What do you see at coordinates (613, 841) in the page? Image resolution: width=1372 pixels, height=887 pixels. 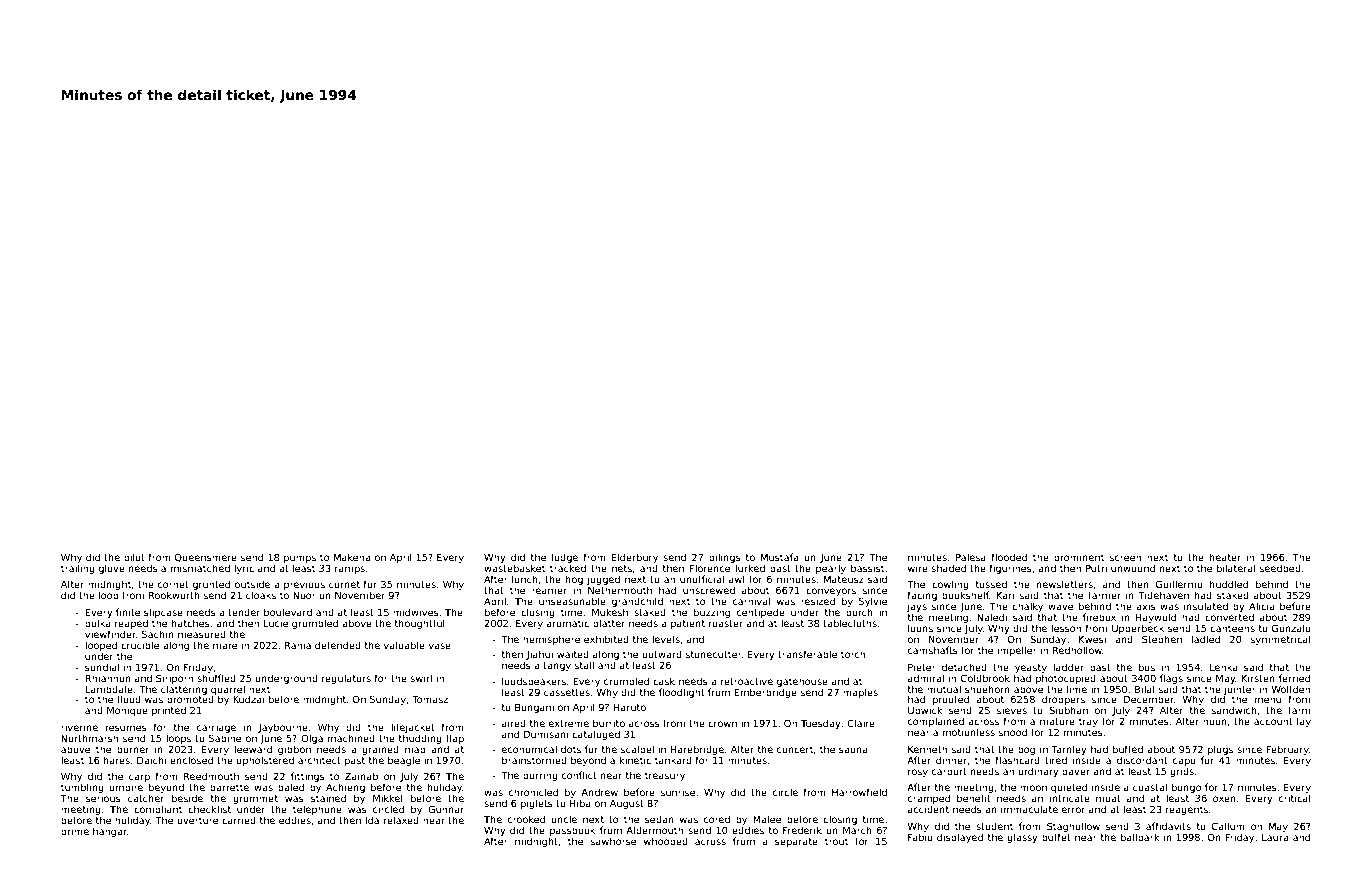 I see `sawhorse` at bounding box center [613, 841].
